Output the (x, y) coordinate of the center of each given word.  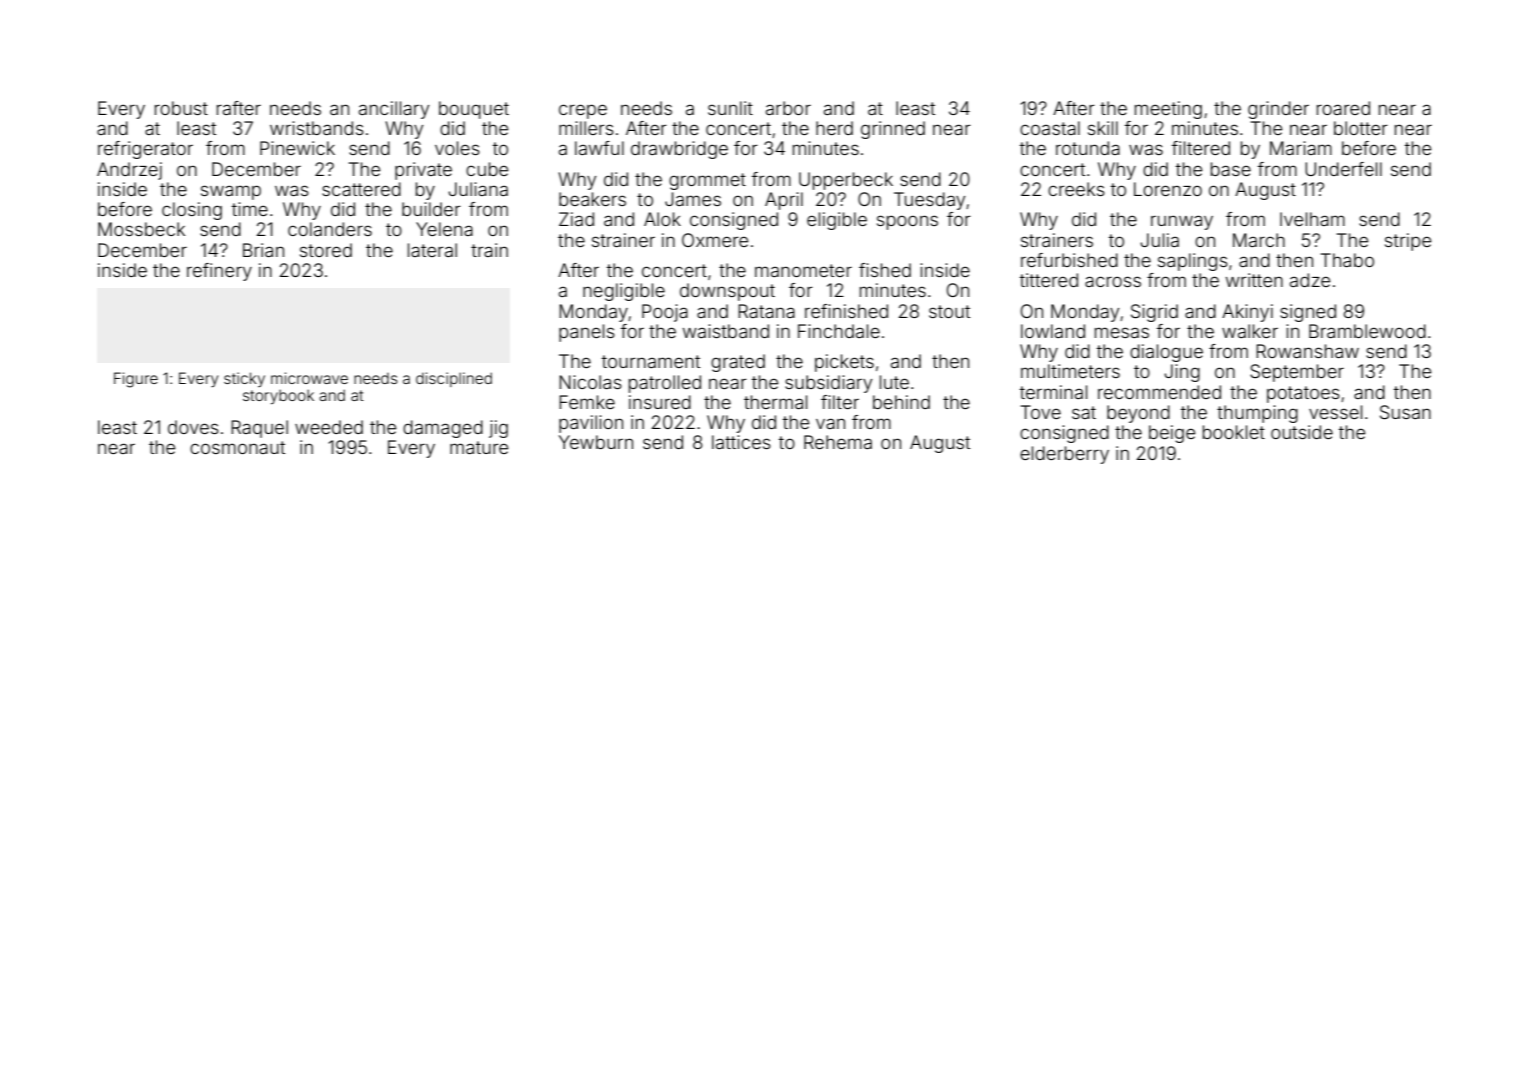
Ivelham (1312, 219)
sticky (244, 379)
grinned (893, 130)
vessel (1335, 412)
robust (181, 108)
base (1231, 169)
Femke (587, 402)
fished (885, 270)
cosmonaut (237, 447)
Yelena (444, 229)
